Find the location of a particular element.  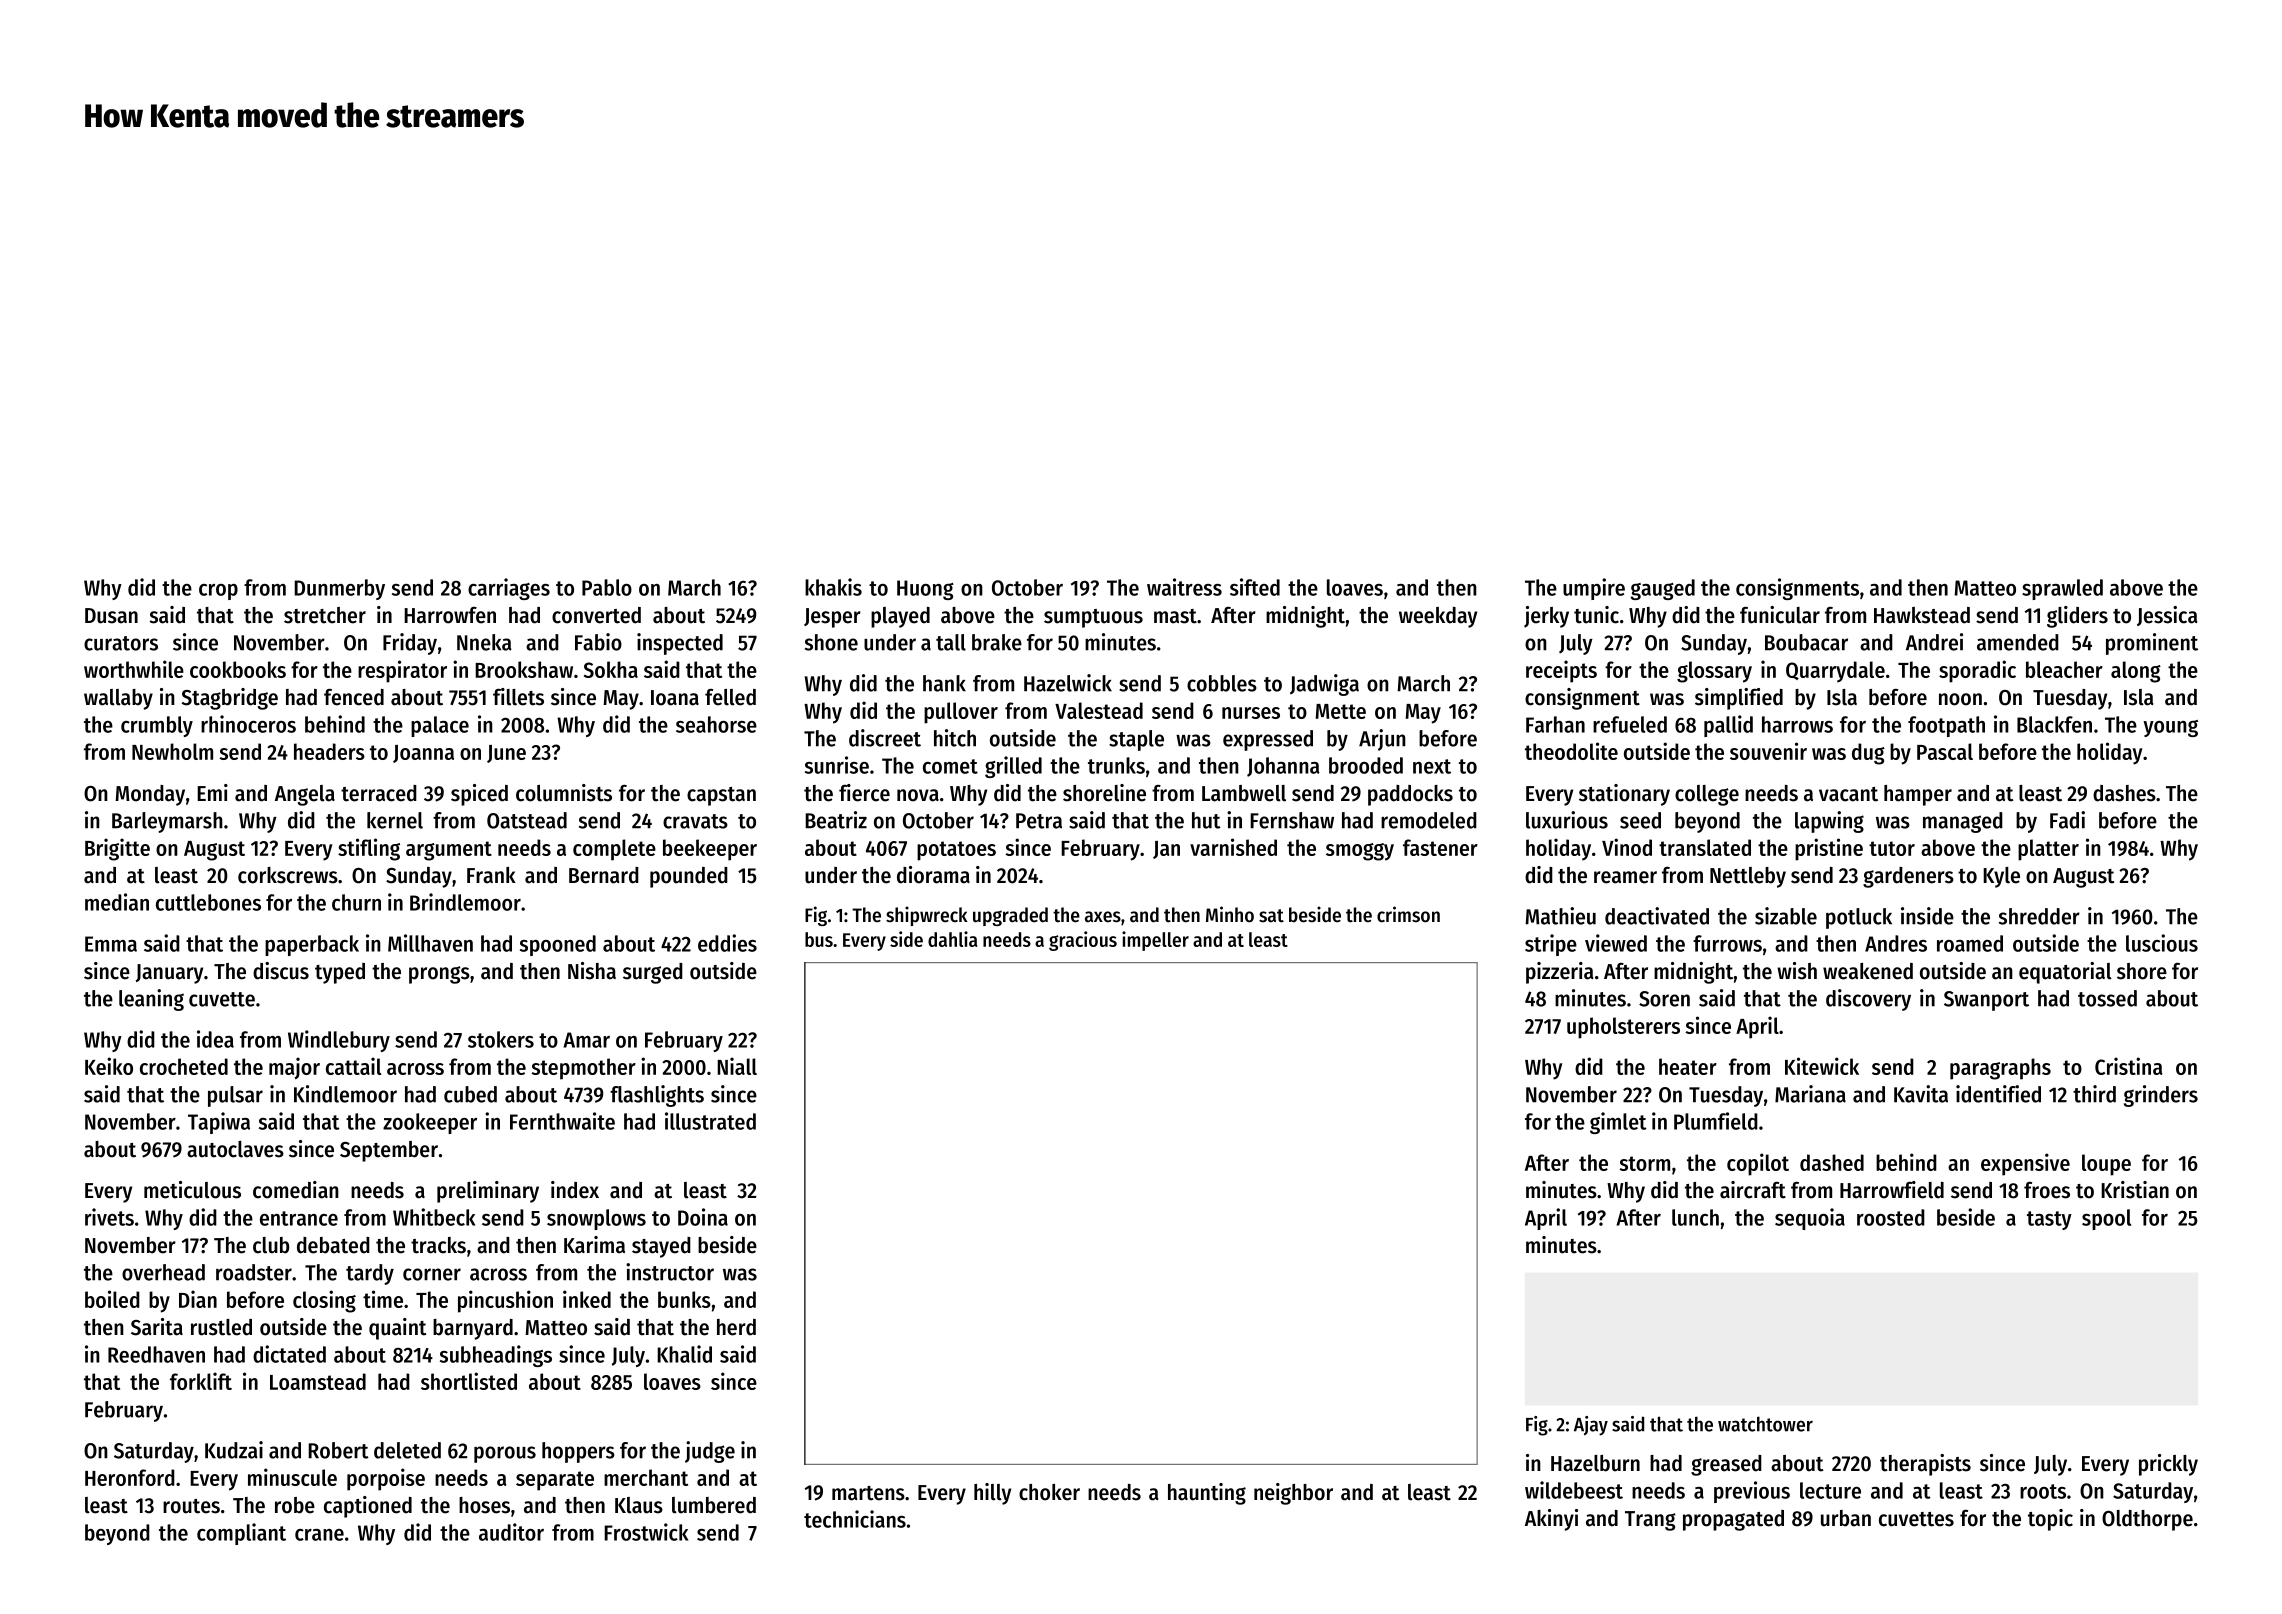

Doina is located at coordinates (703, 1217).
